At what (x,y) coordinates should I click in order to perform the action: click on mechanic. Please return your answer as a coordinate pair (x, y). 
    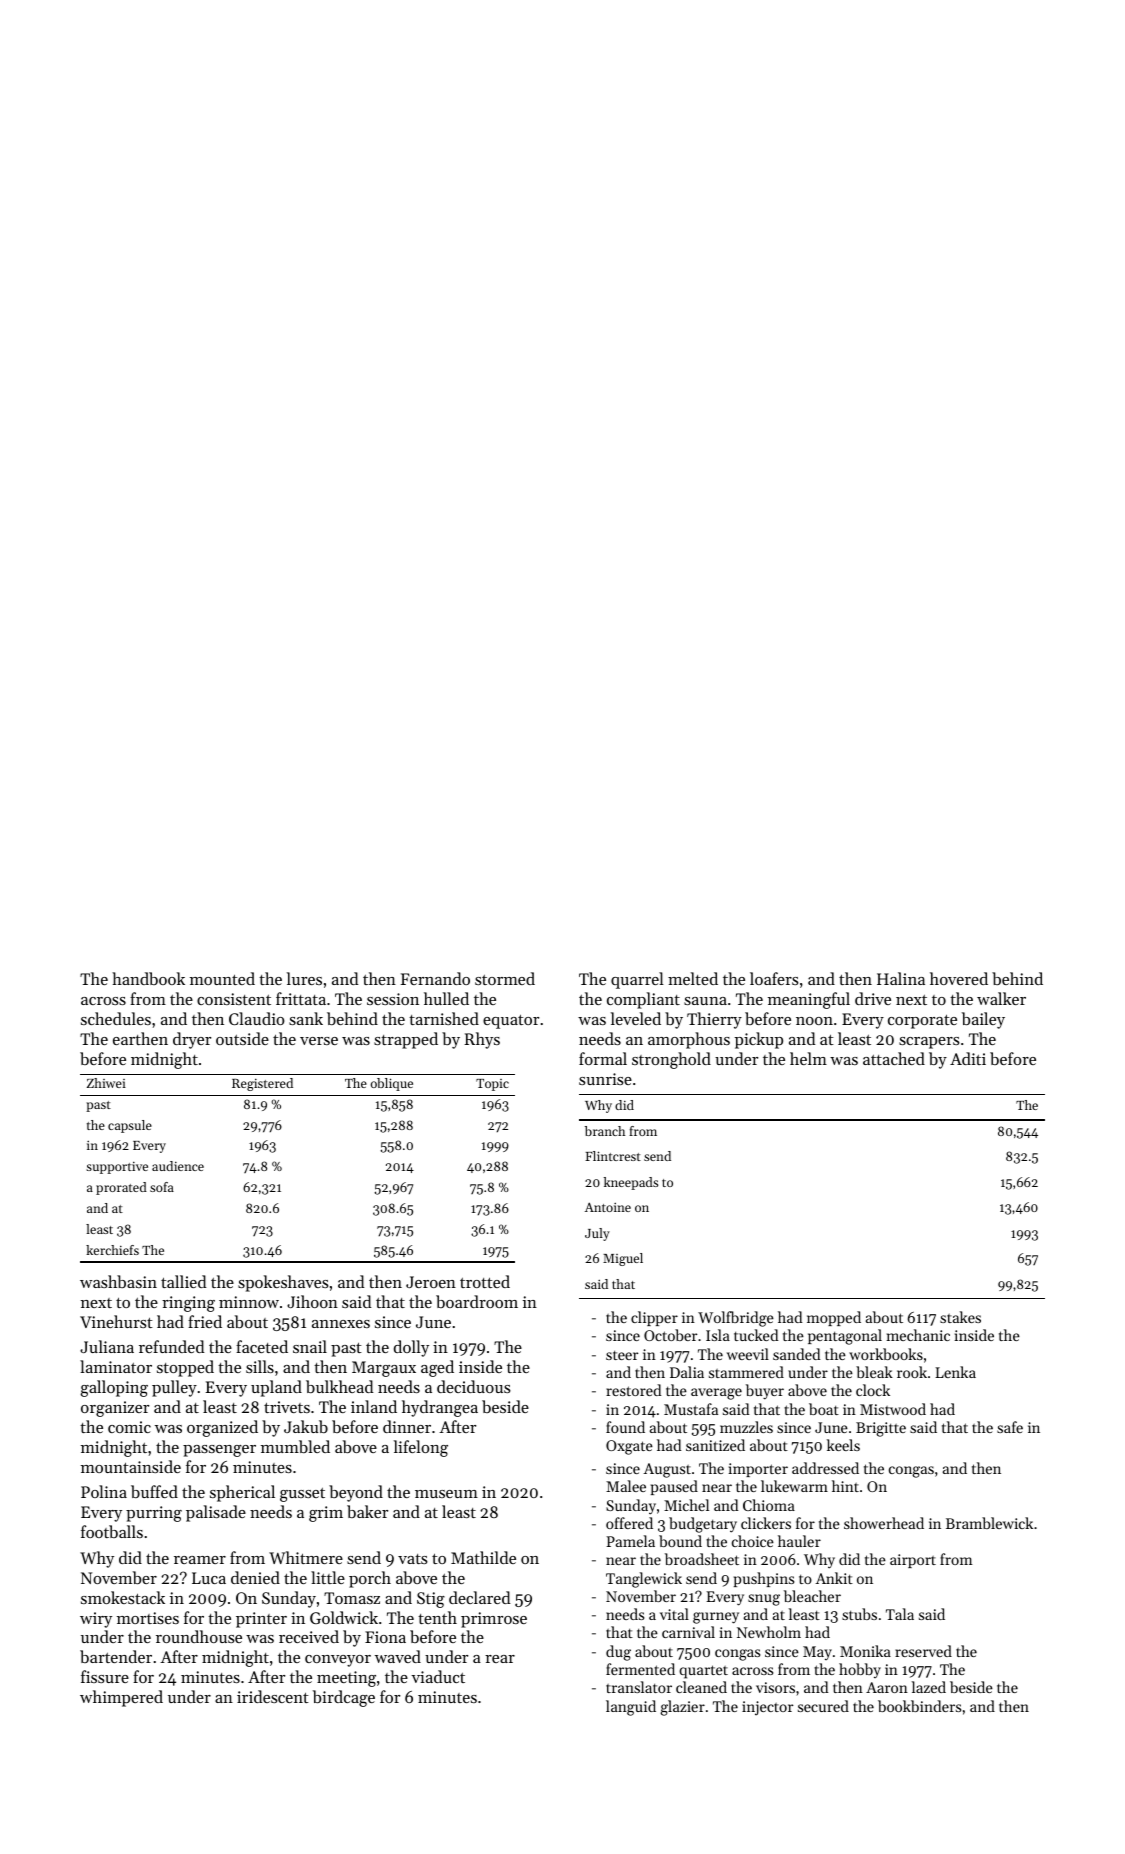
    Looking at the image, I should click on (918, 1335).
